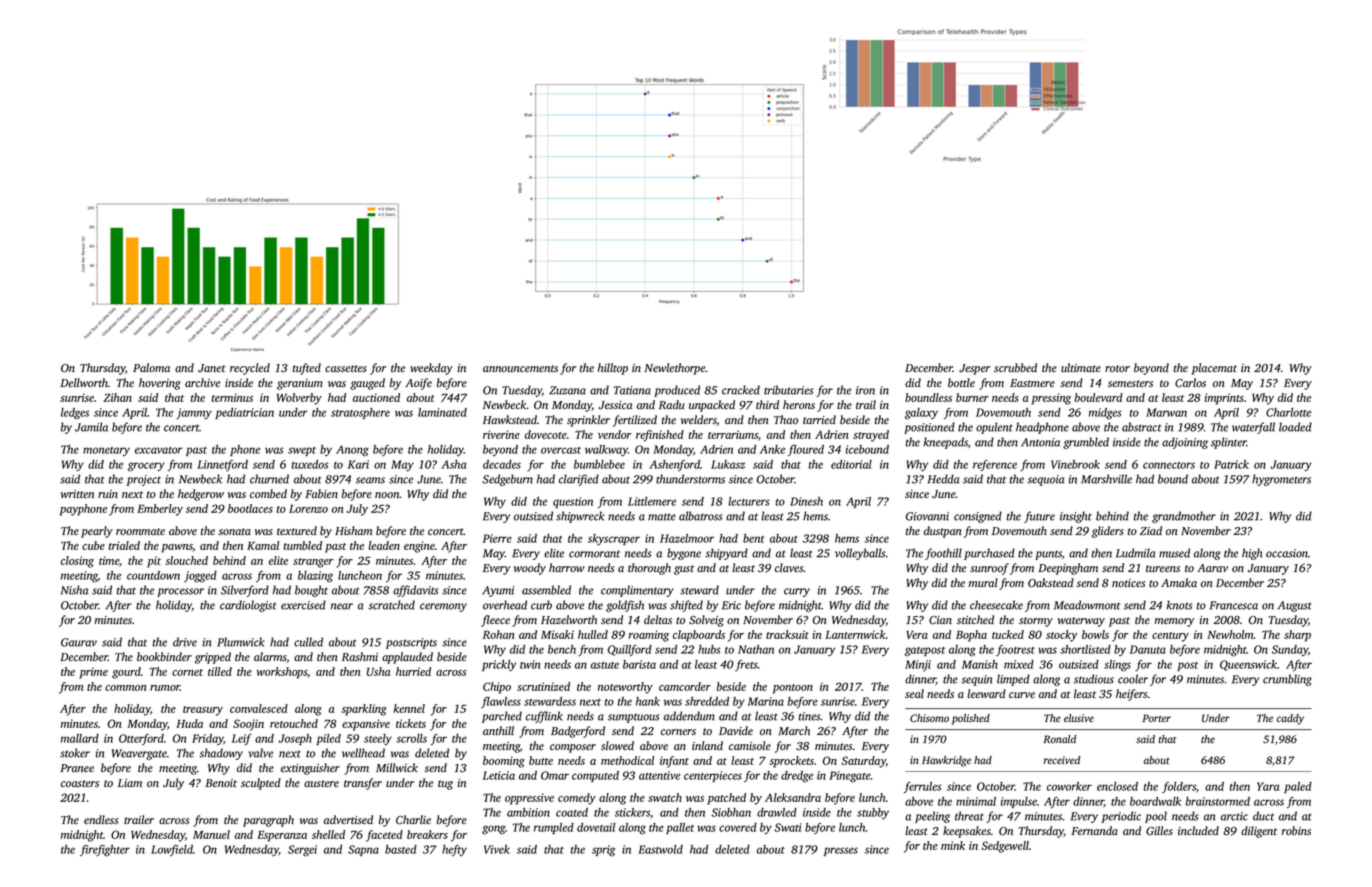 This image has width=1372, height=887. I want to click on recycled, so click(250, 369).
